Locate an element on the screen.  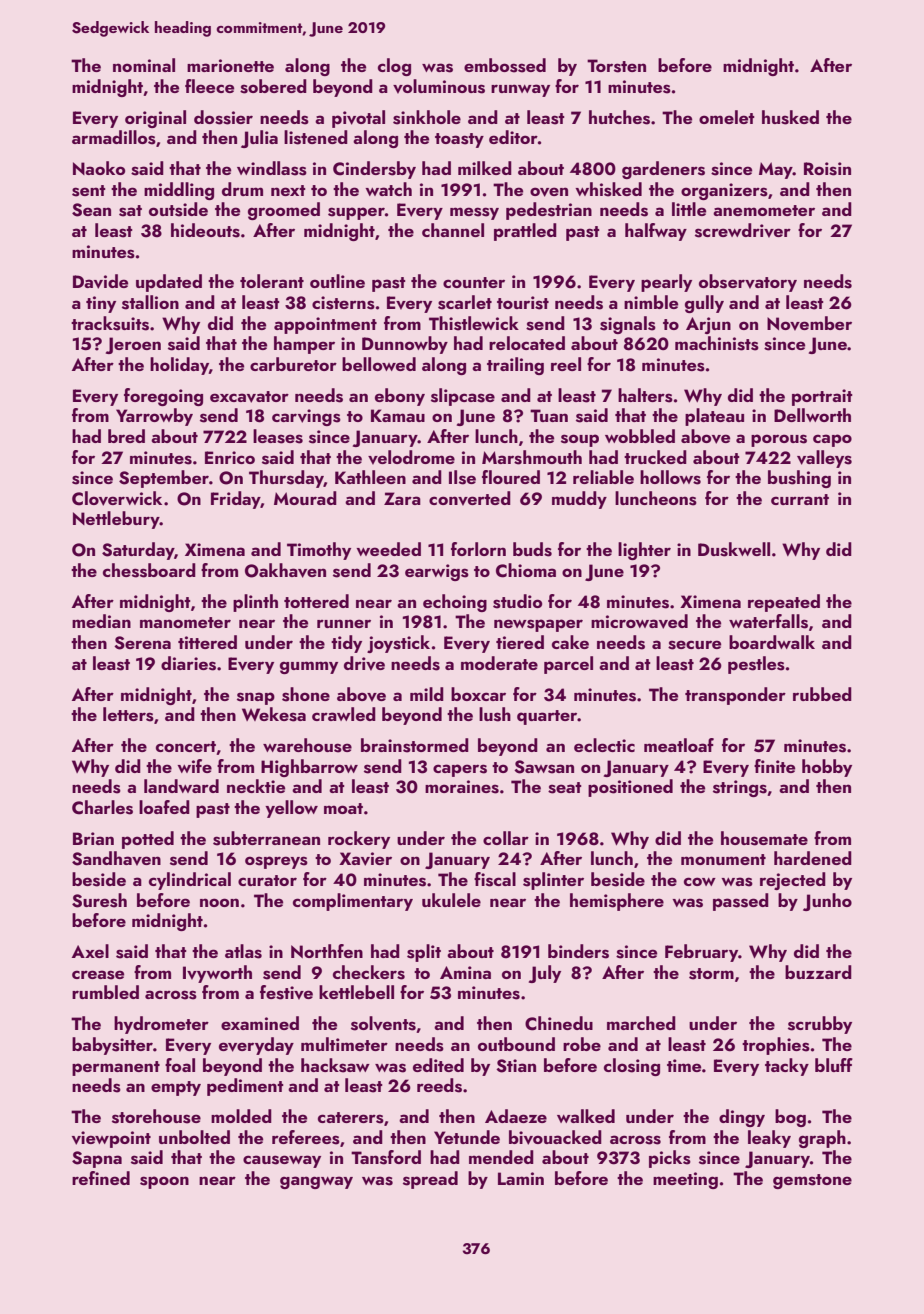
Dunnowby is located at coordinates (405, 345).
